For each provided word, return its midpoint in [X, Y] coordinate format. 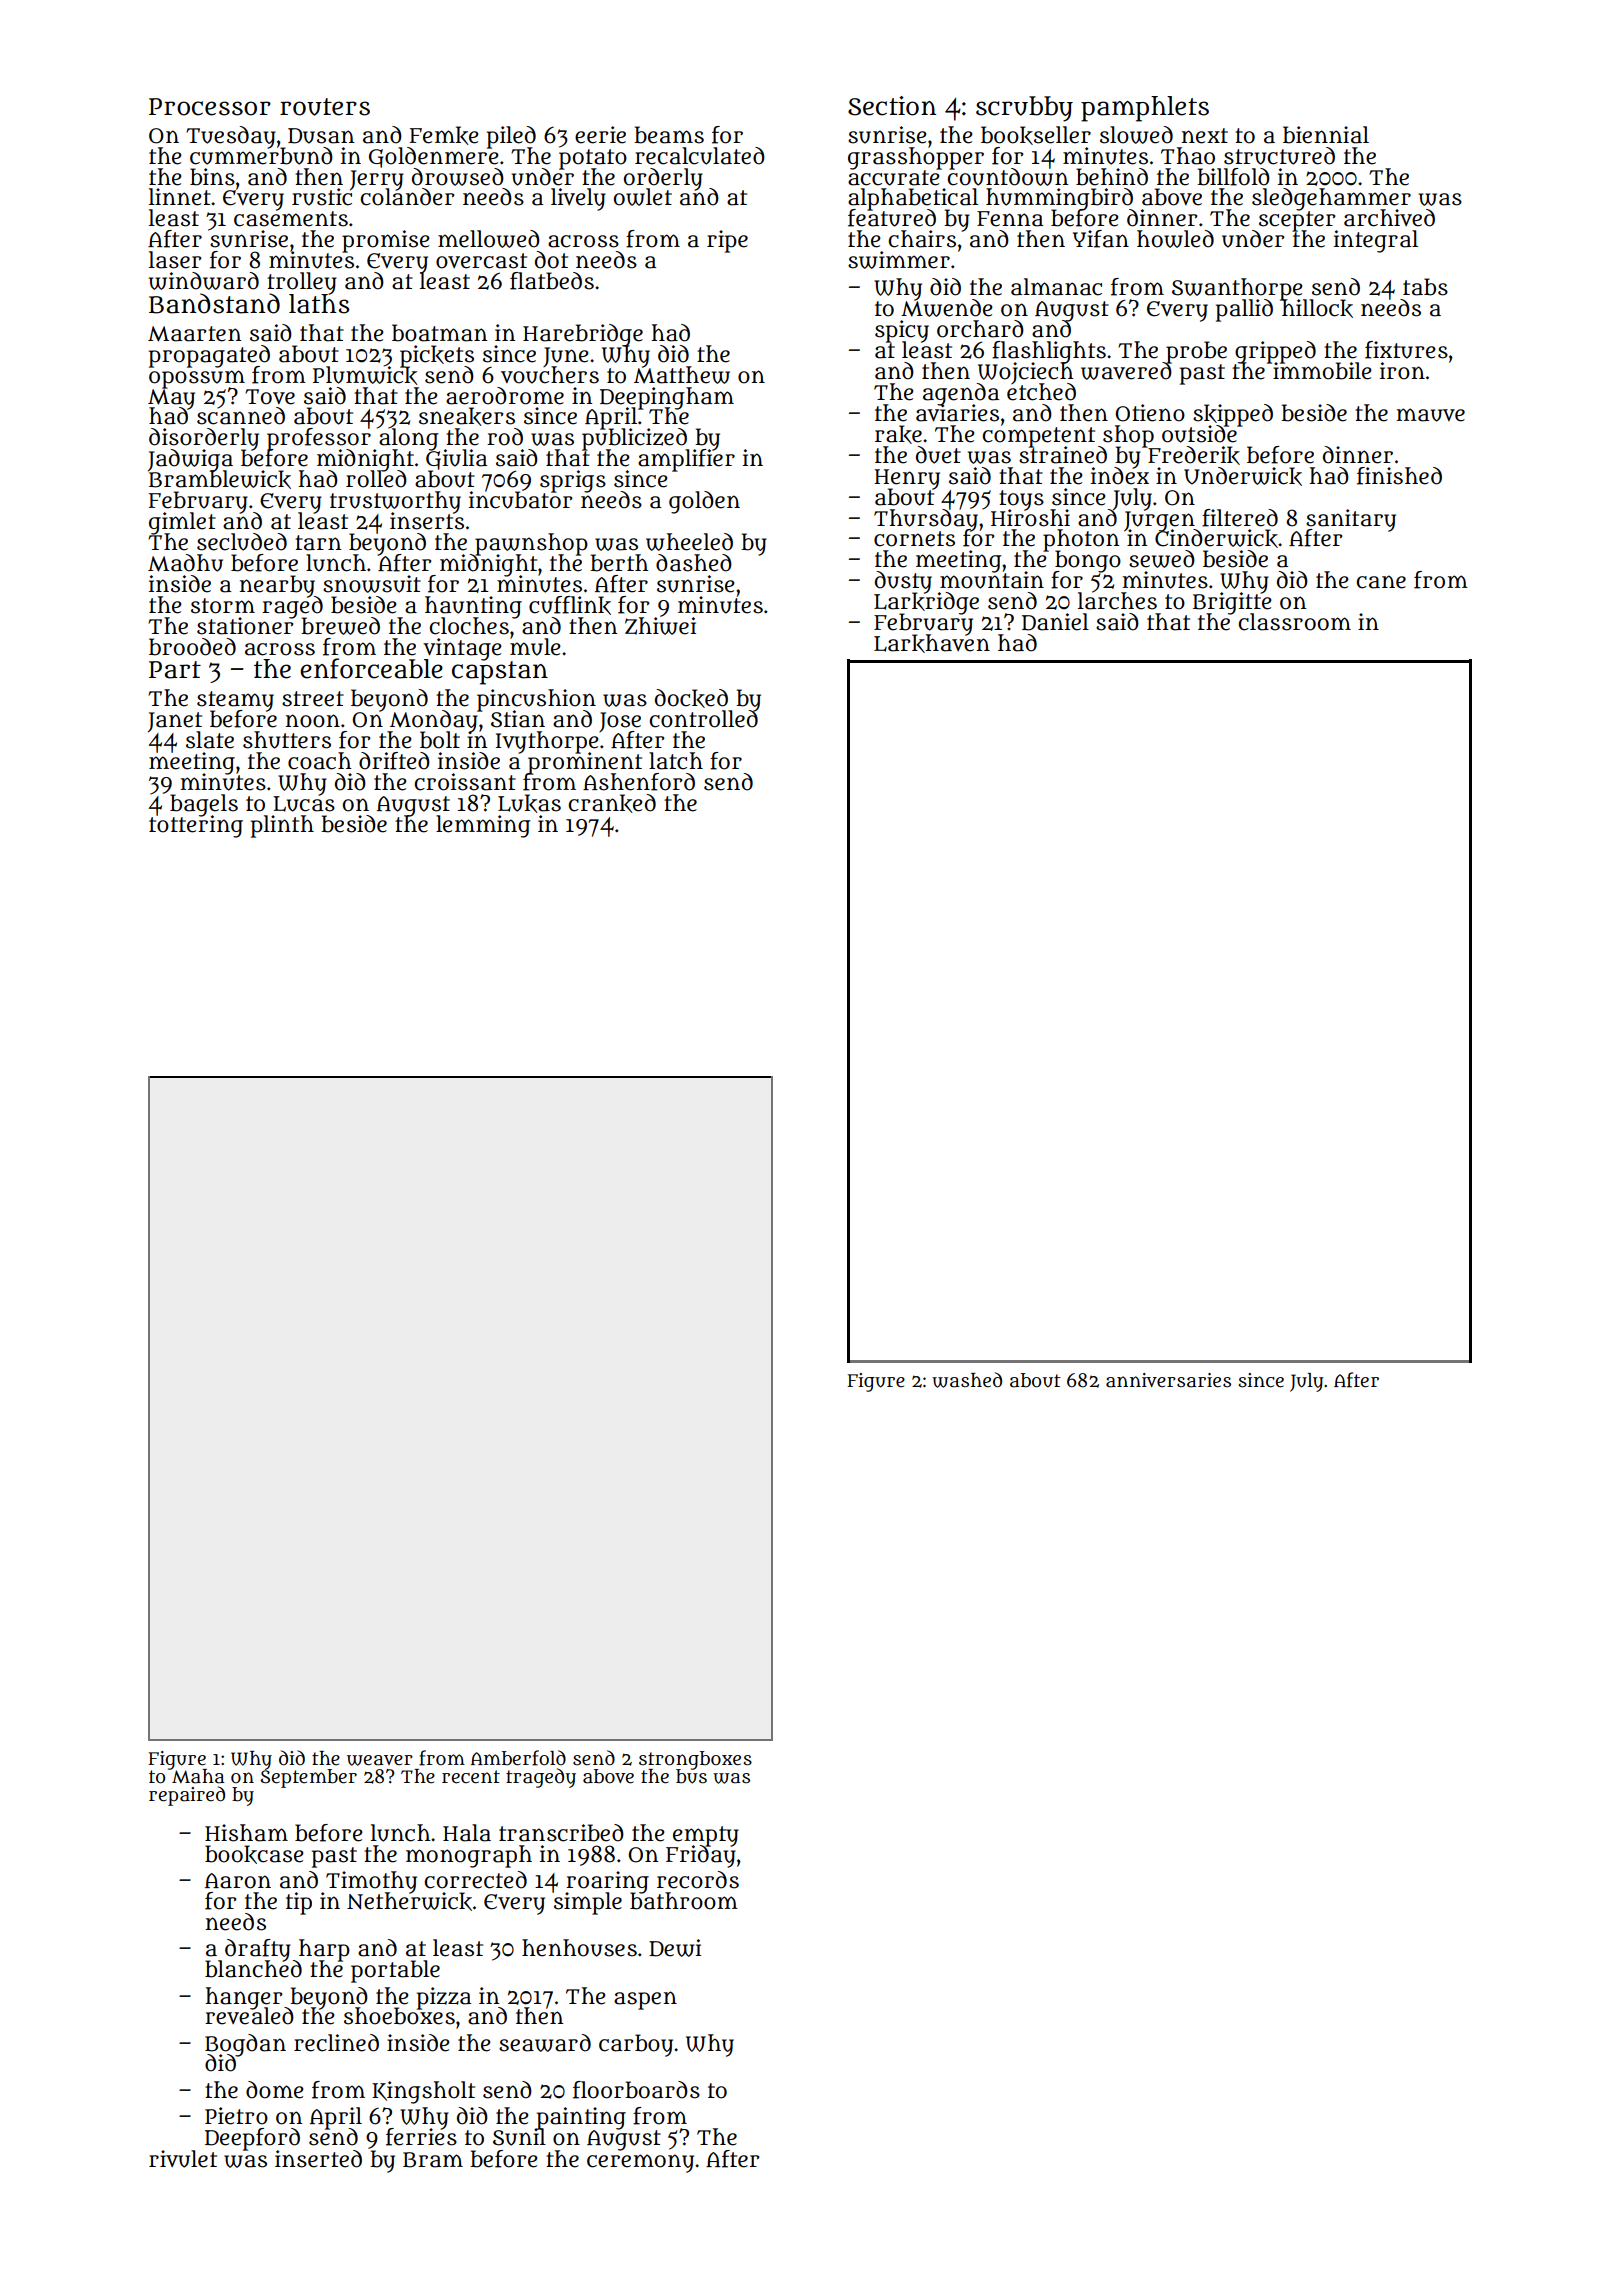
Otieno [1150, 413]
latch [676, 761]
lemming [483, 826]
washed [967, 1380]
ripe [727, 241]
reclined [336, 2043]
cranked [612, 803]
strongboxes [695, 1760]
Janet [175, 722]
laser [175, 260]
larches [1117, 601]
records [698, 1880]
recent [471, 1777]
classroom [1294, 622]
